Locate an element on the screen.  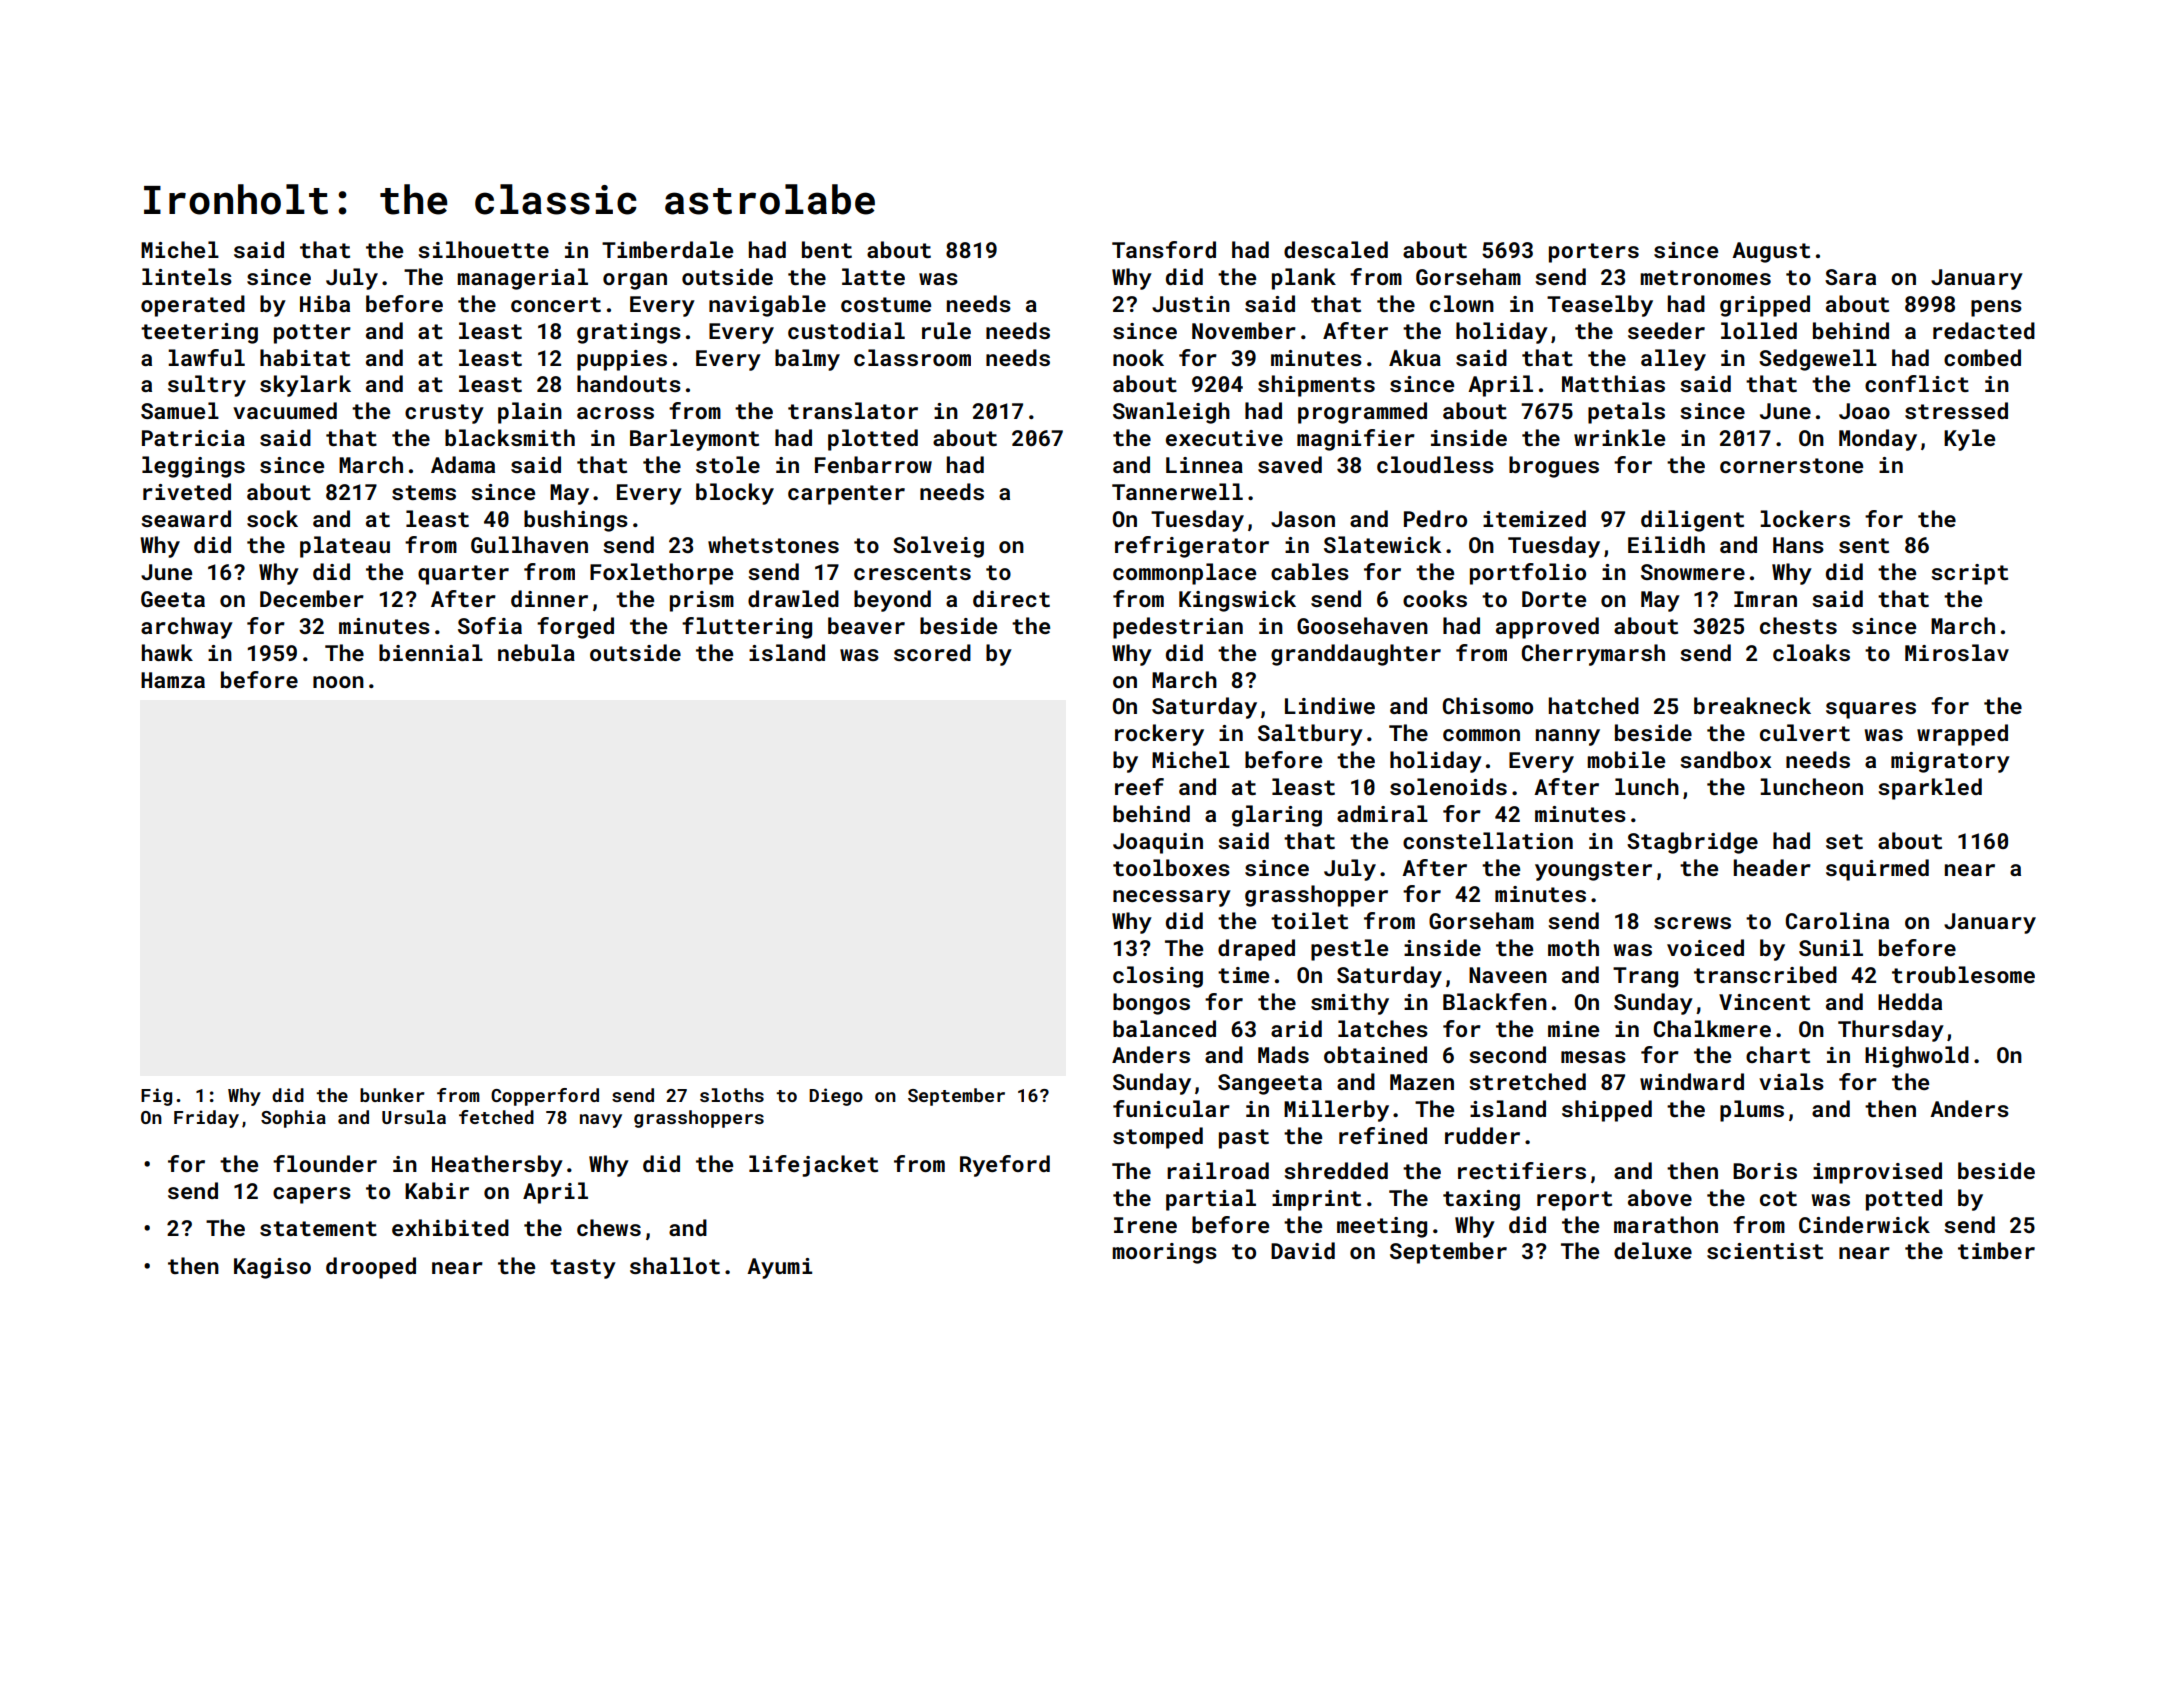
drawled is located at coordinates (793, 598).
